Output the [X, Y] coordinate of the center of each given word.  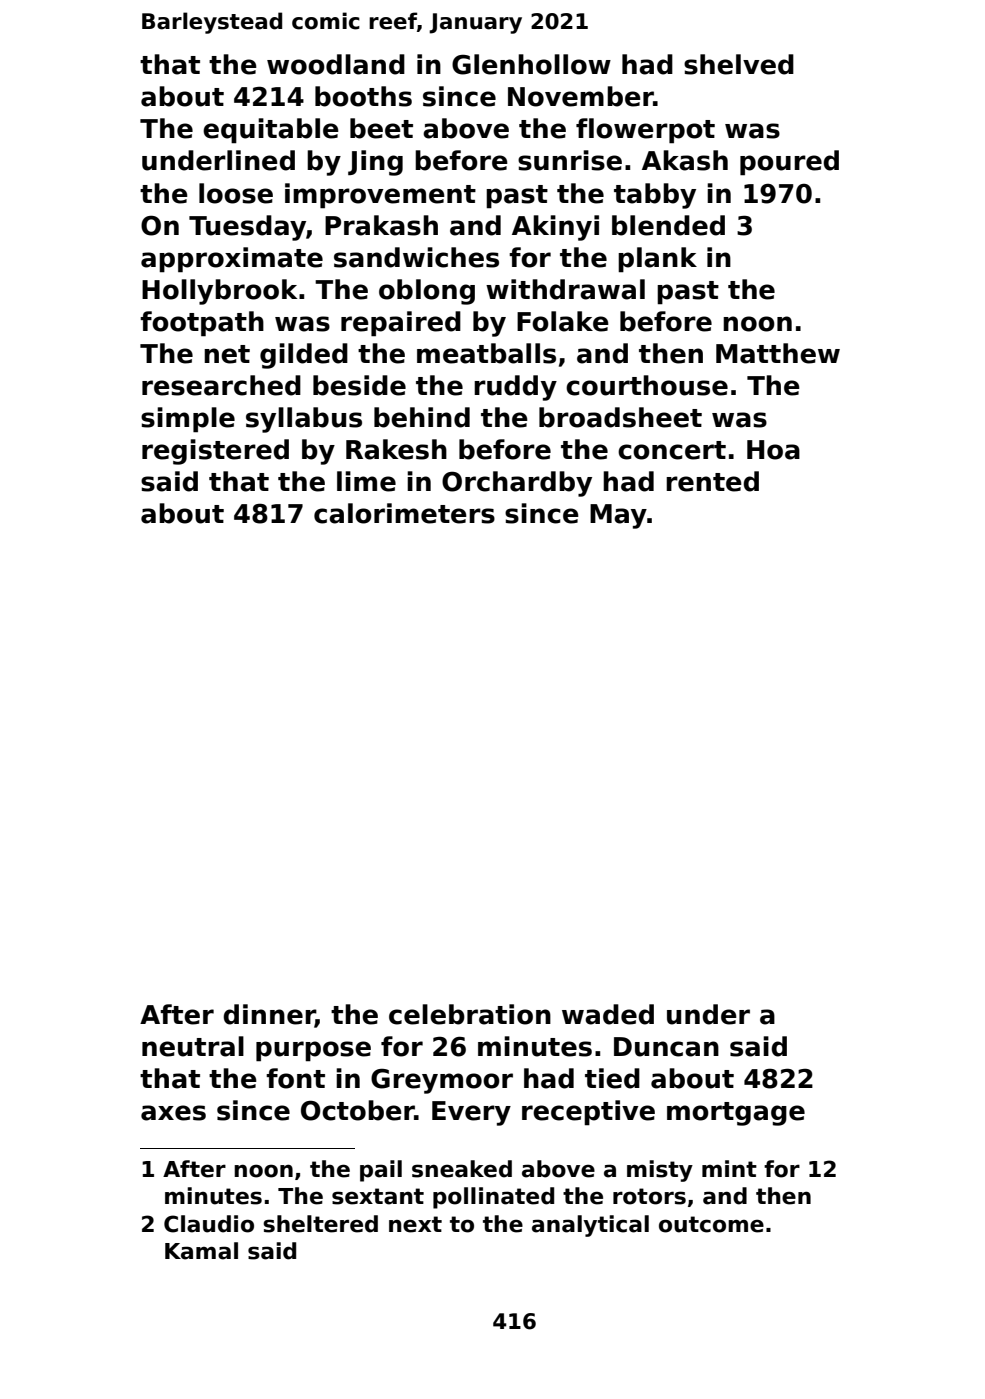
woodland [336, 64]
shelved [739, 64]
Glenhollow [531, 64]
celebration [470, 1014]
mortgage [736, 1114]
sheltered [320, 1224]
